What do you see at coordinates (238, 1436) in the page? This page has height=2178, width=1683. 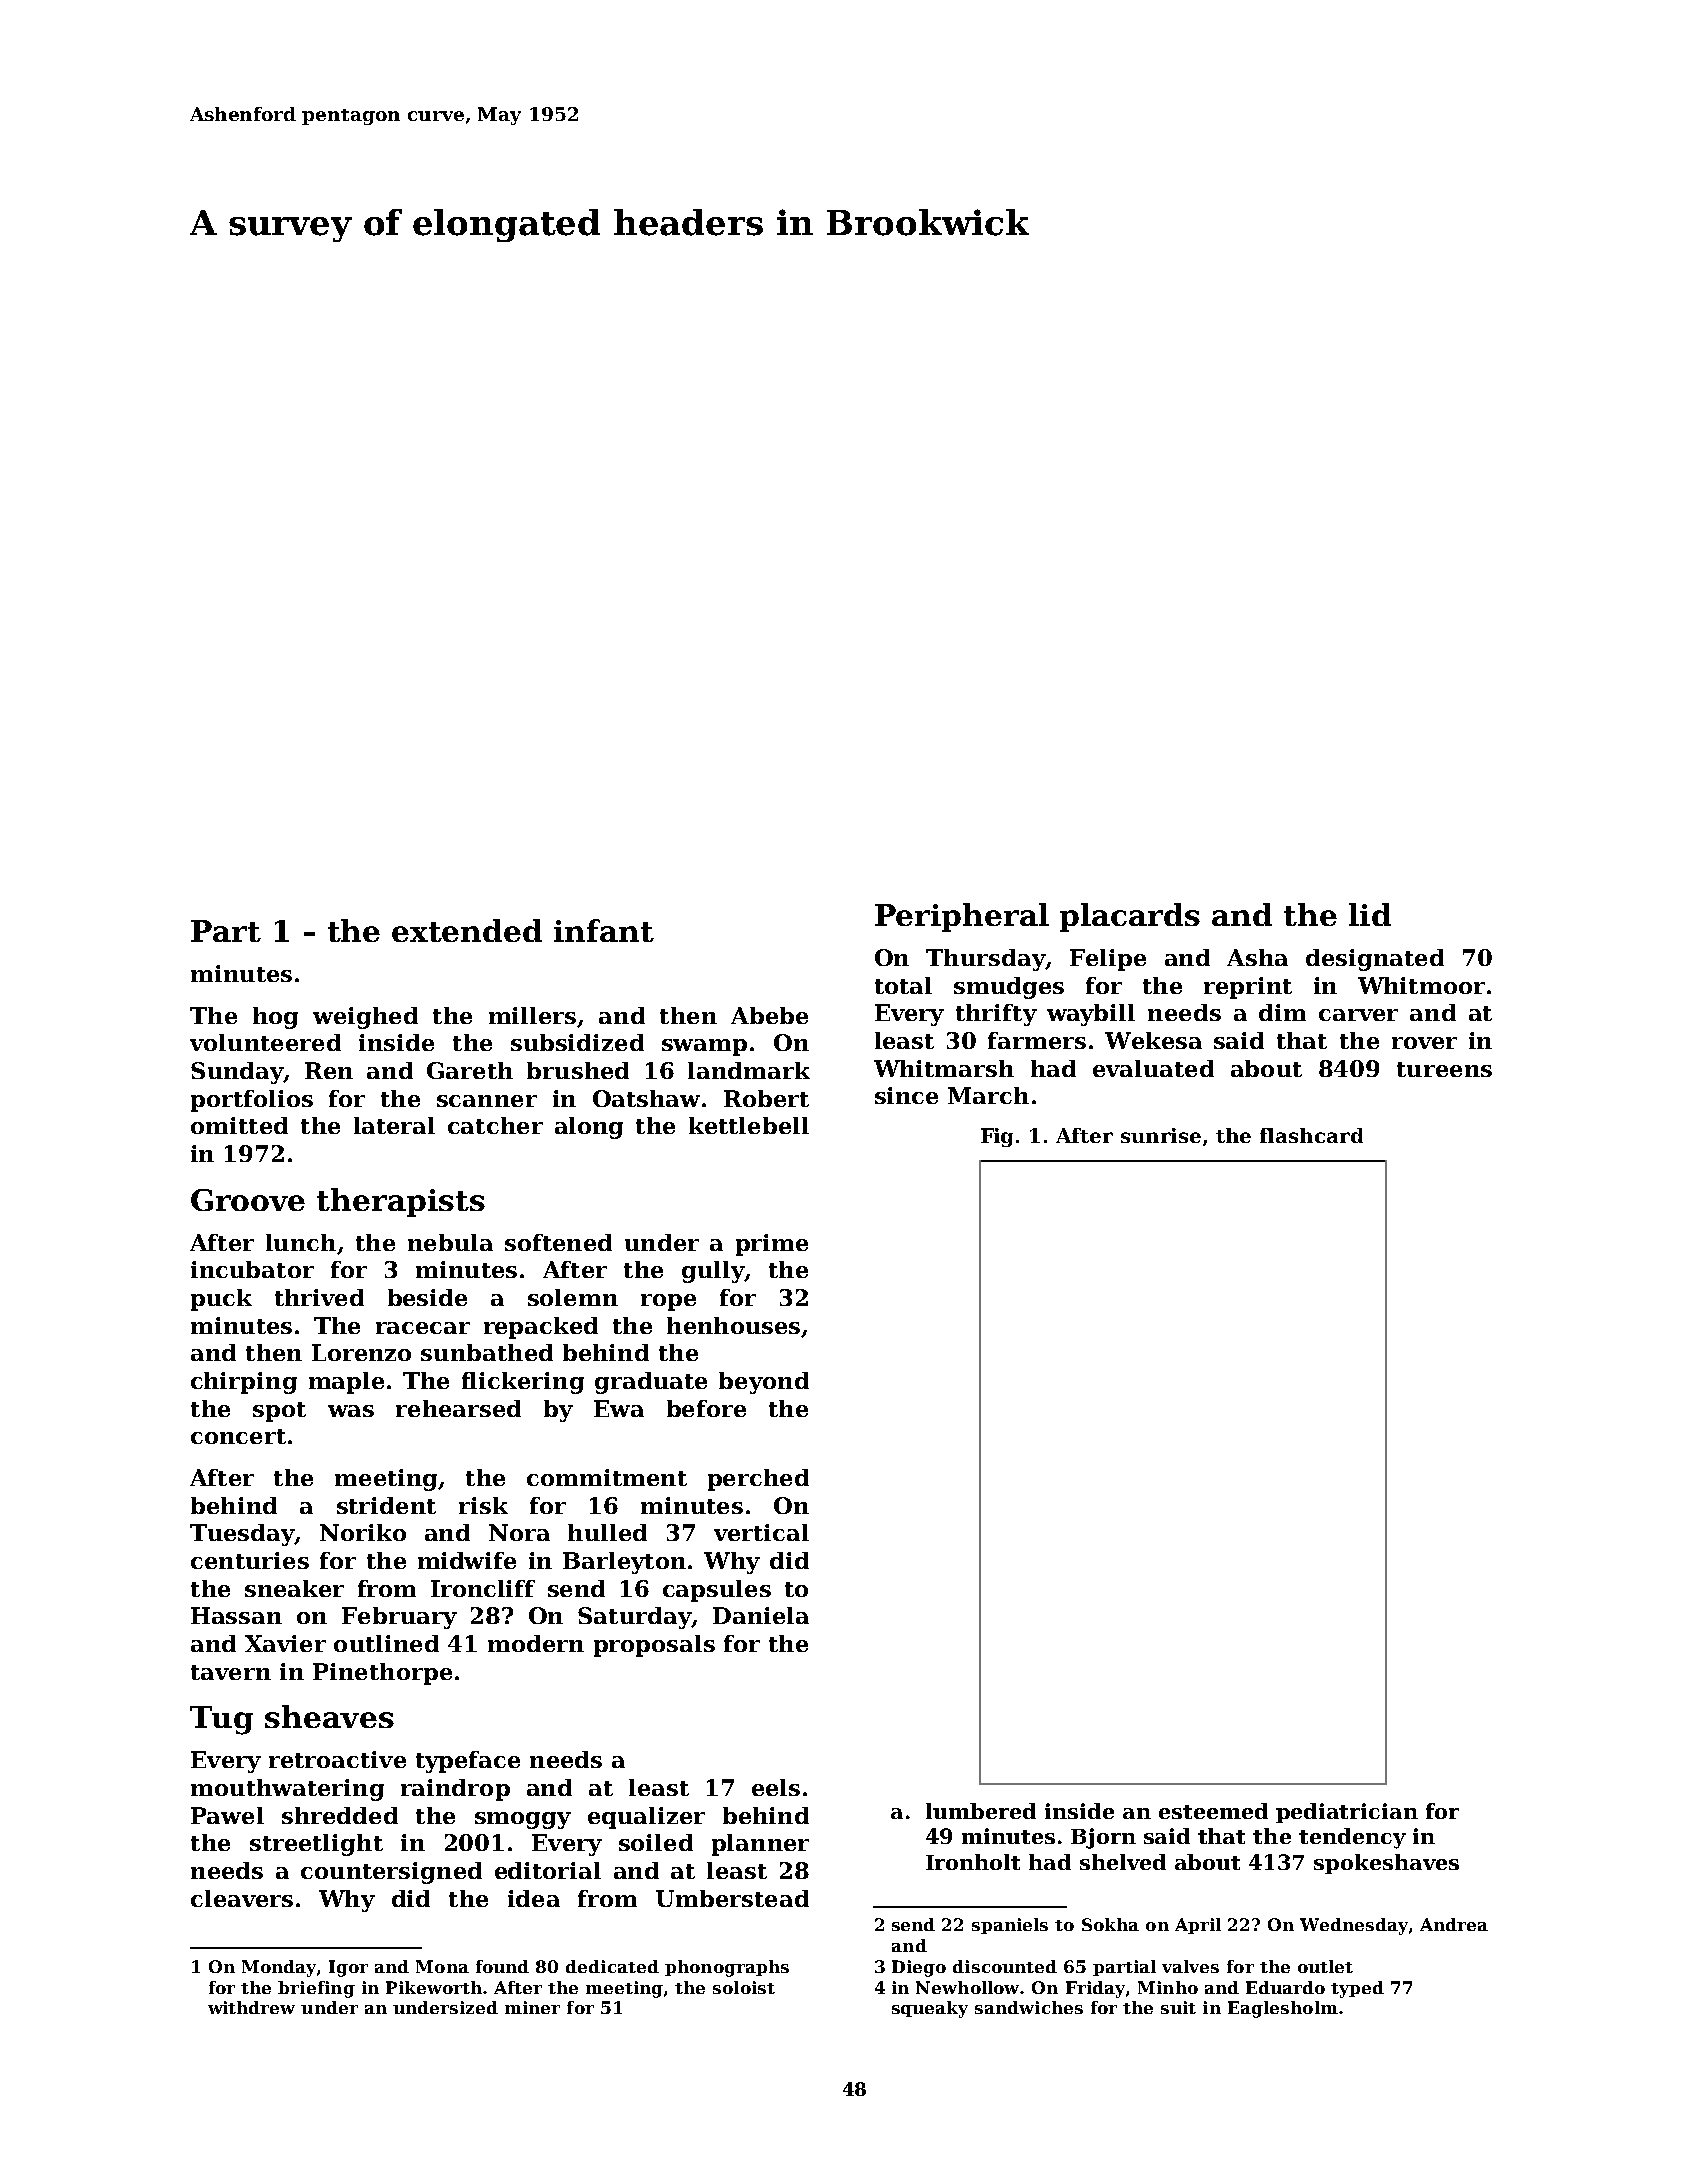 I see `concert` at bounding box center [238, 1436].
